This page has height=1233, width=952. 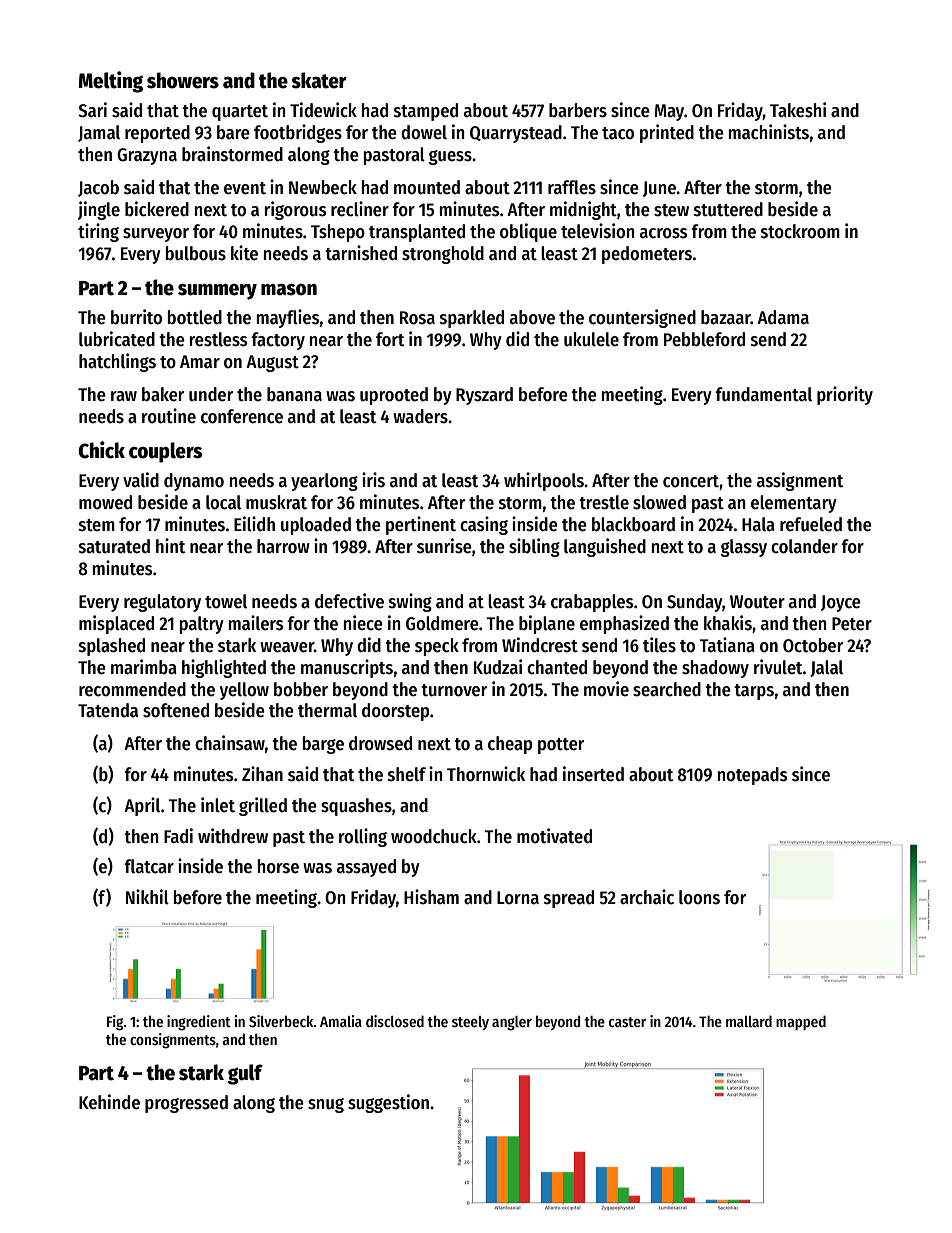 What do you see at coordinates (798, 110) in the page?
I see `Takeshi` at bounding box center [798, 110].
